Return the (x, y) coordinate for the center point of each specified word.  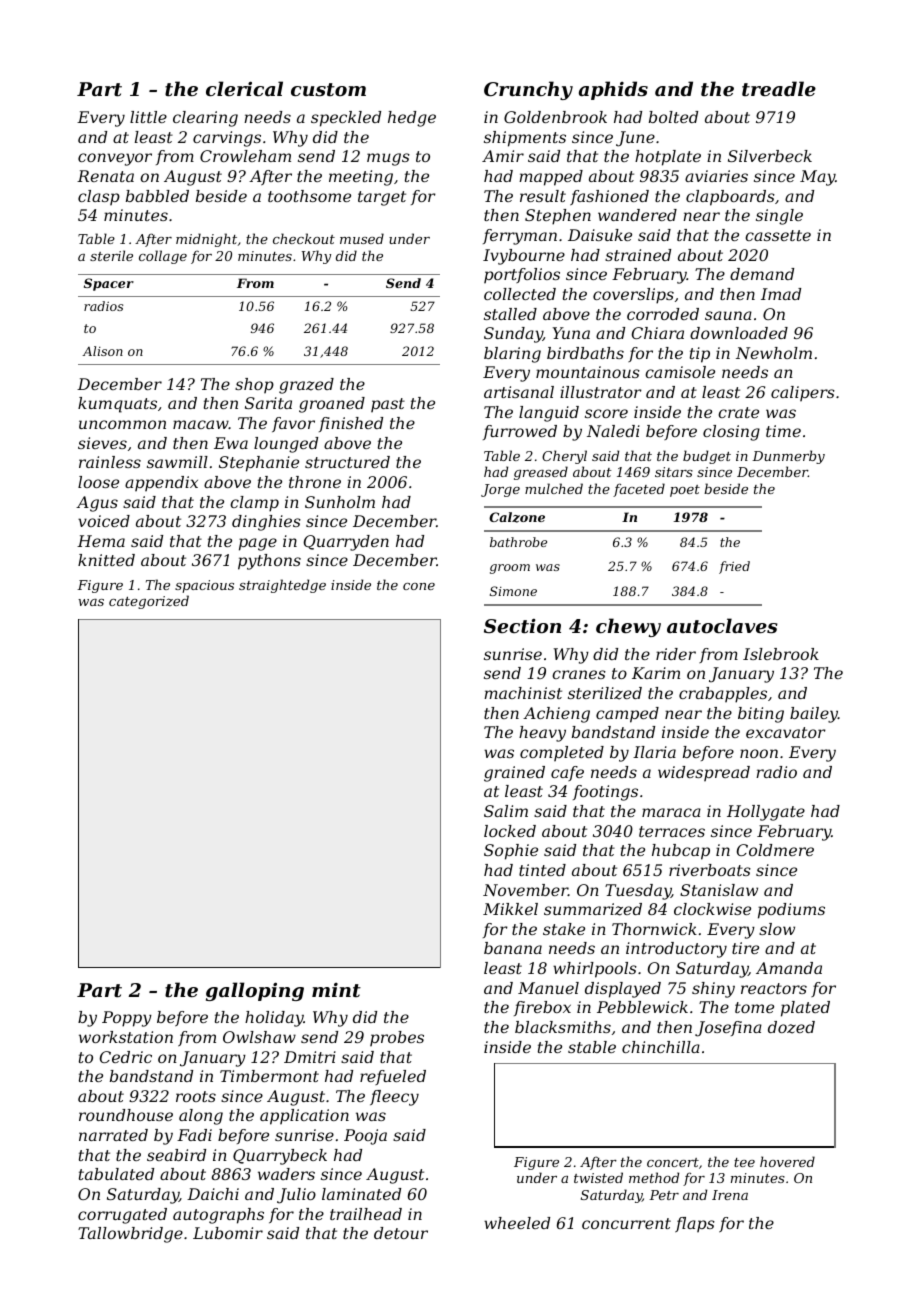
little (148, 117)
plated (805, 1009)
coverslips (633, 296)
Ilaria (654, 752)
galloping (255, 991)
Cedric (126, 1057)
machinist (523, 693)
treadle (779, 88)
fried (734, 567)
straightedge (282, 586)
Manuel (548, 988)
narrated (113, 1135)
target (382, 198)
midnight (206, 240)
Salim (506, 811)
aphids (613, 90)
